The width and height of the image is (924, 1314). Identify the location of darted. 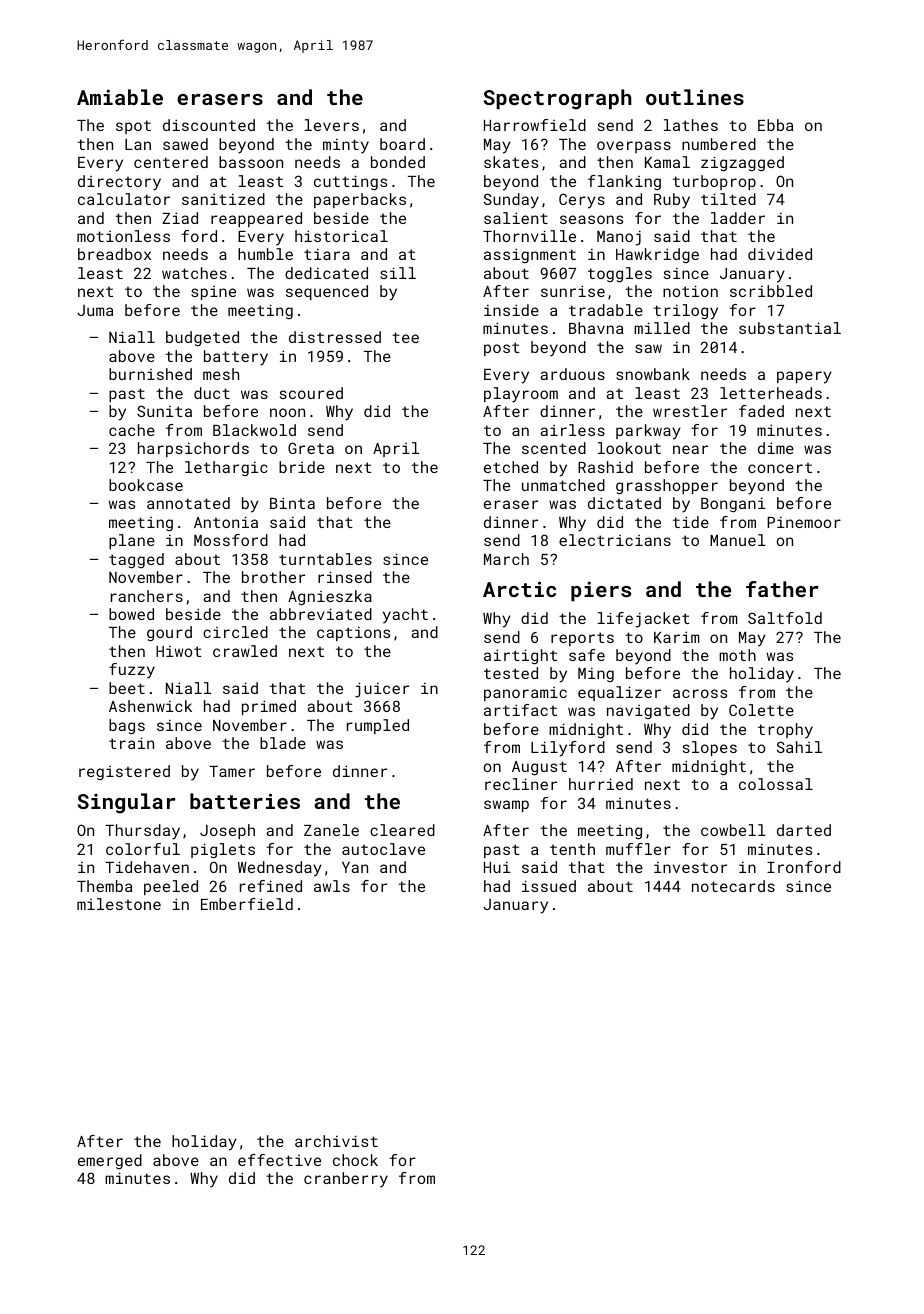
(804, 830).
